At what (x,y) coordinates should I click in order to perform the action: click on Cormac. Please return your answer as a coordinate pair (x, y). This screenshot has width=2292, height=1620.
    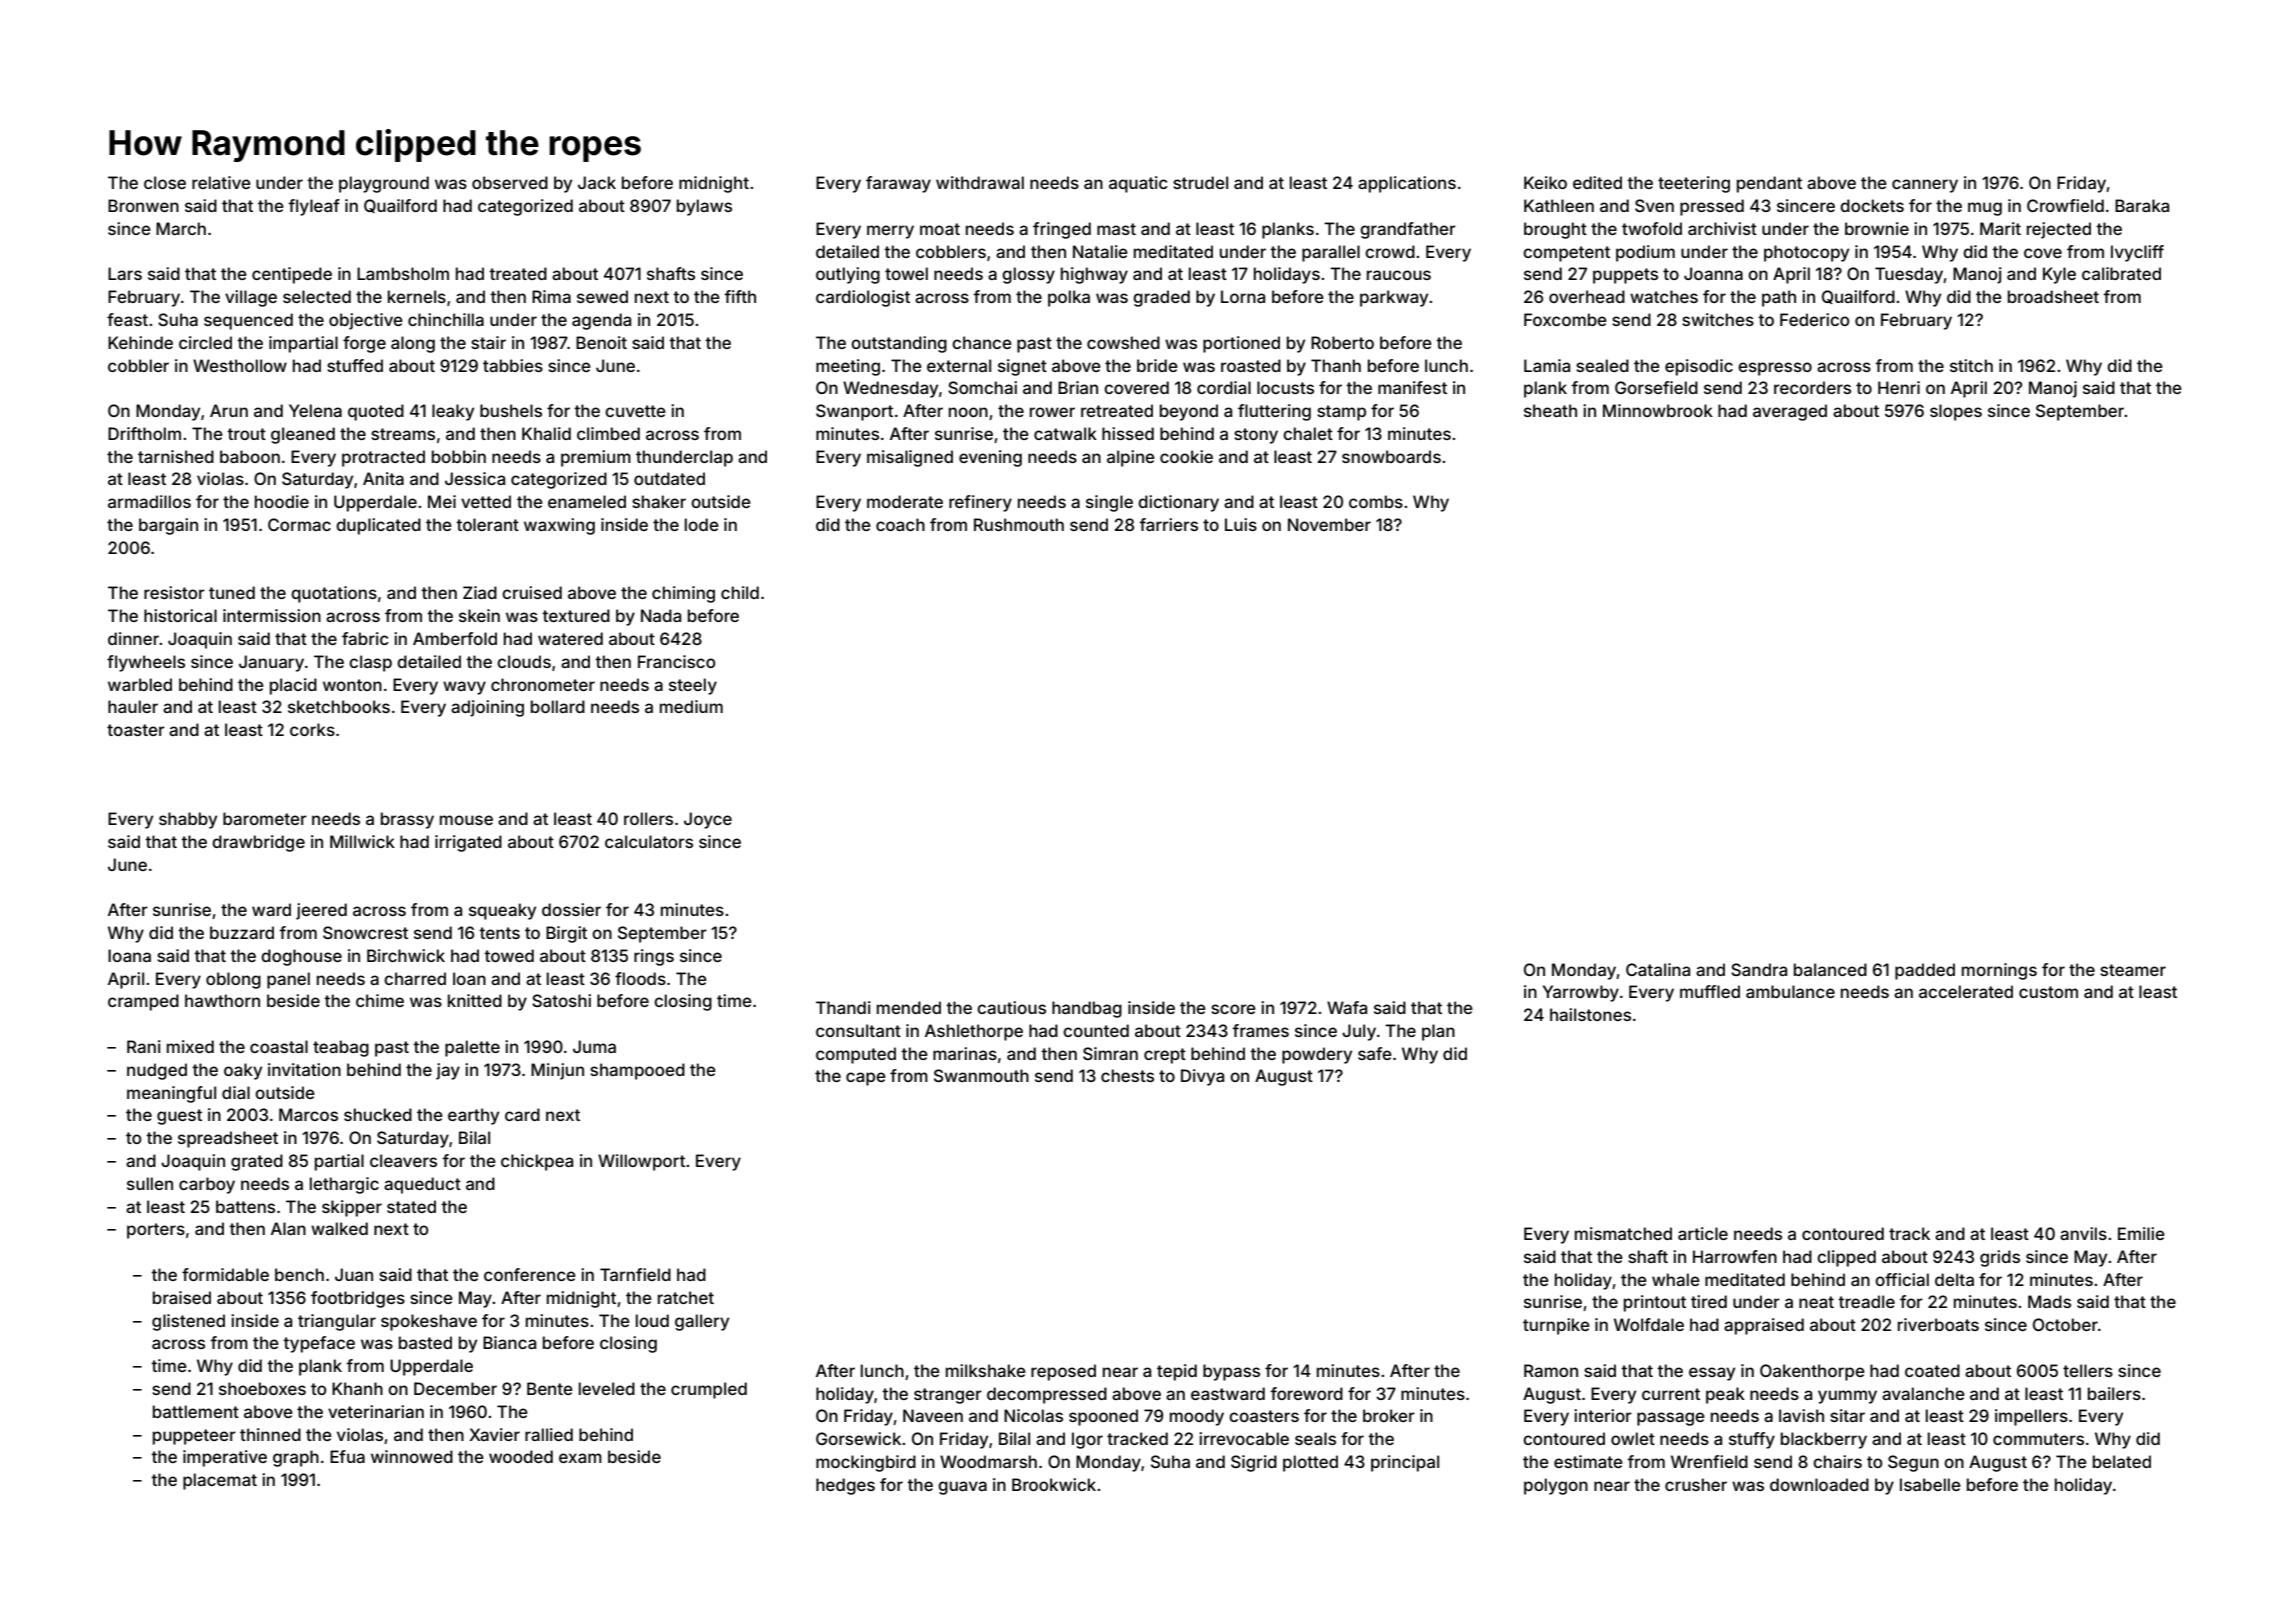
    Looking at the image, I should click on (299, 524).
